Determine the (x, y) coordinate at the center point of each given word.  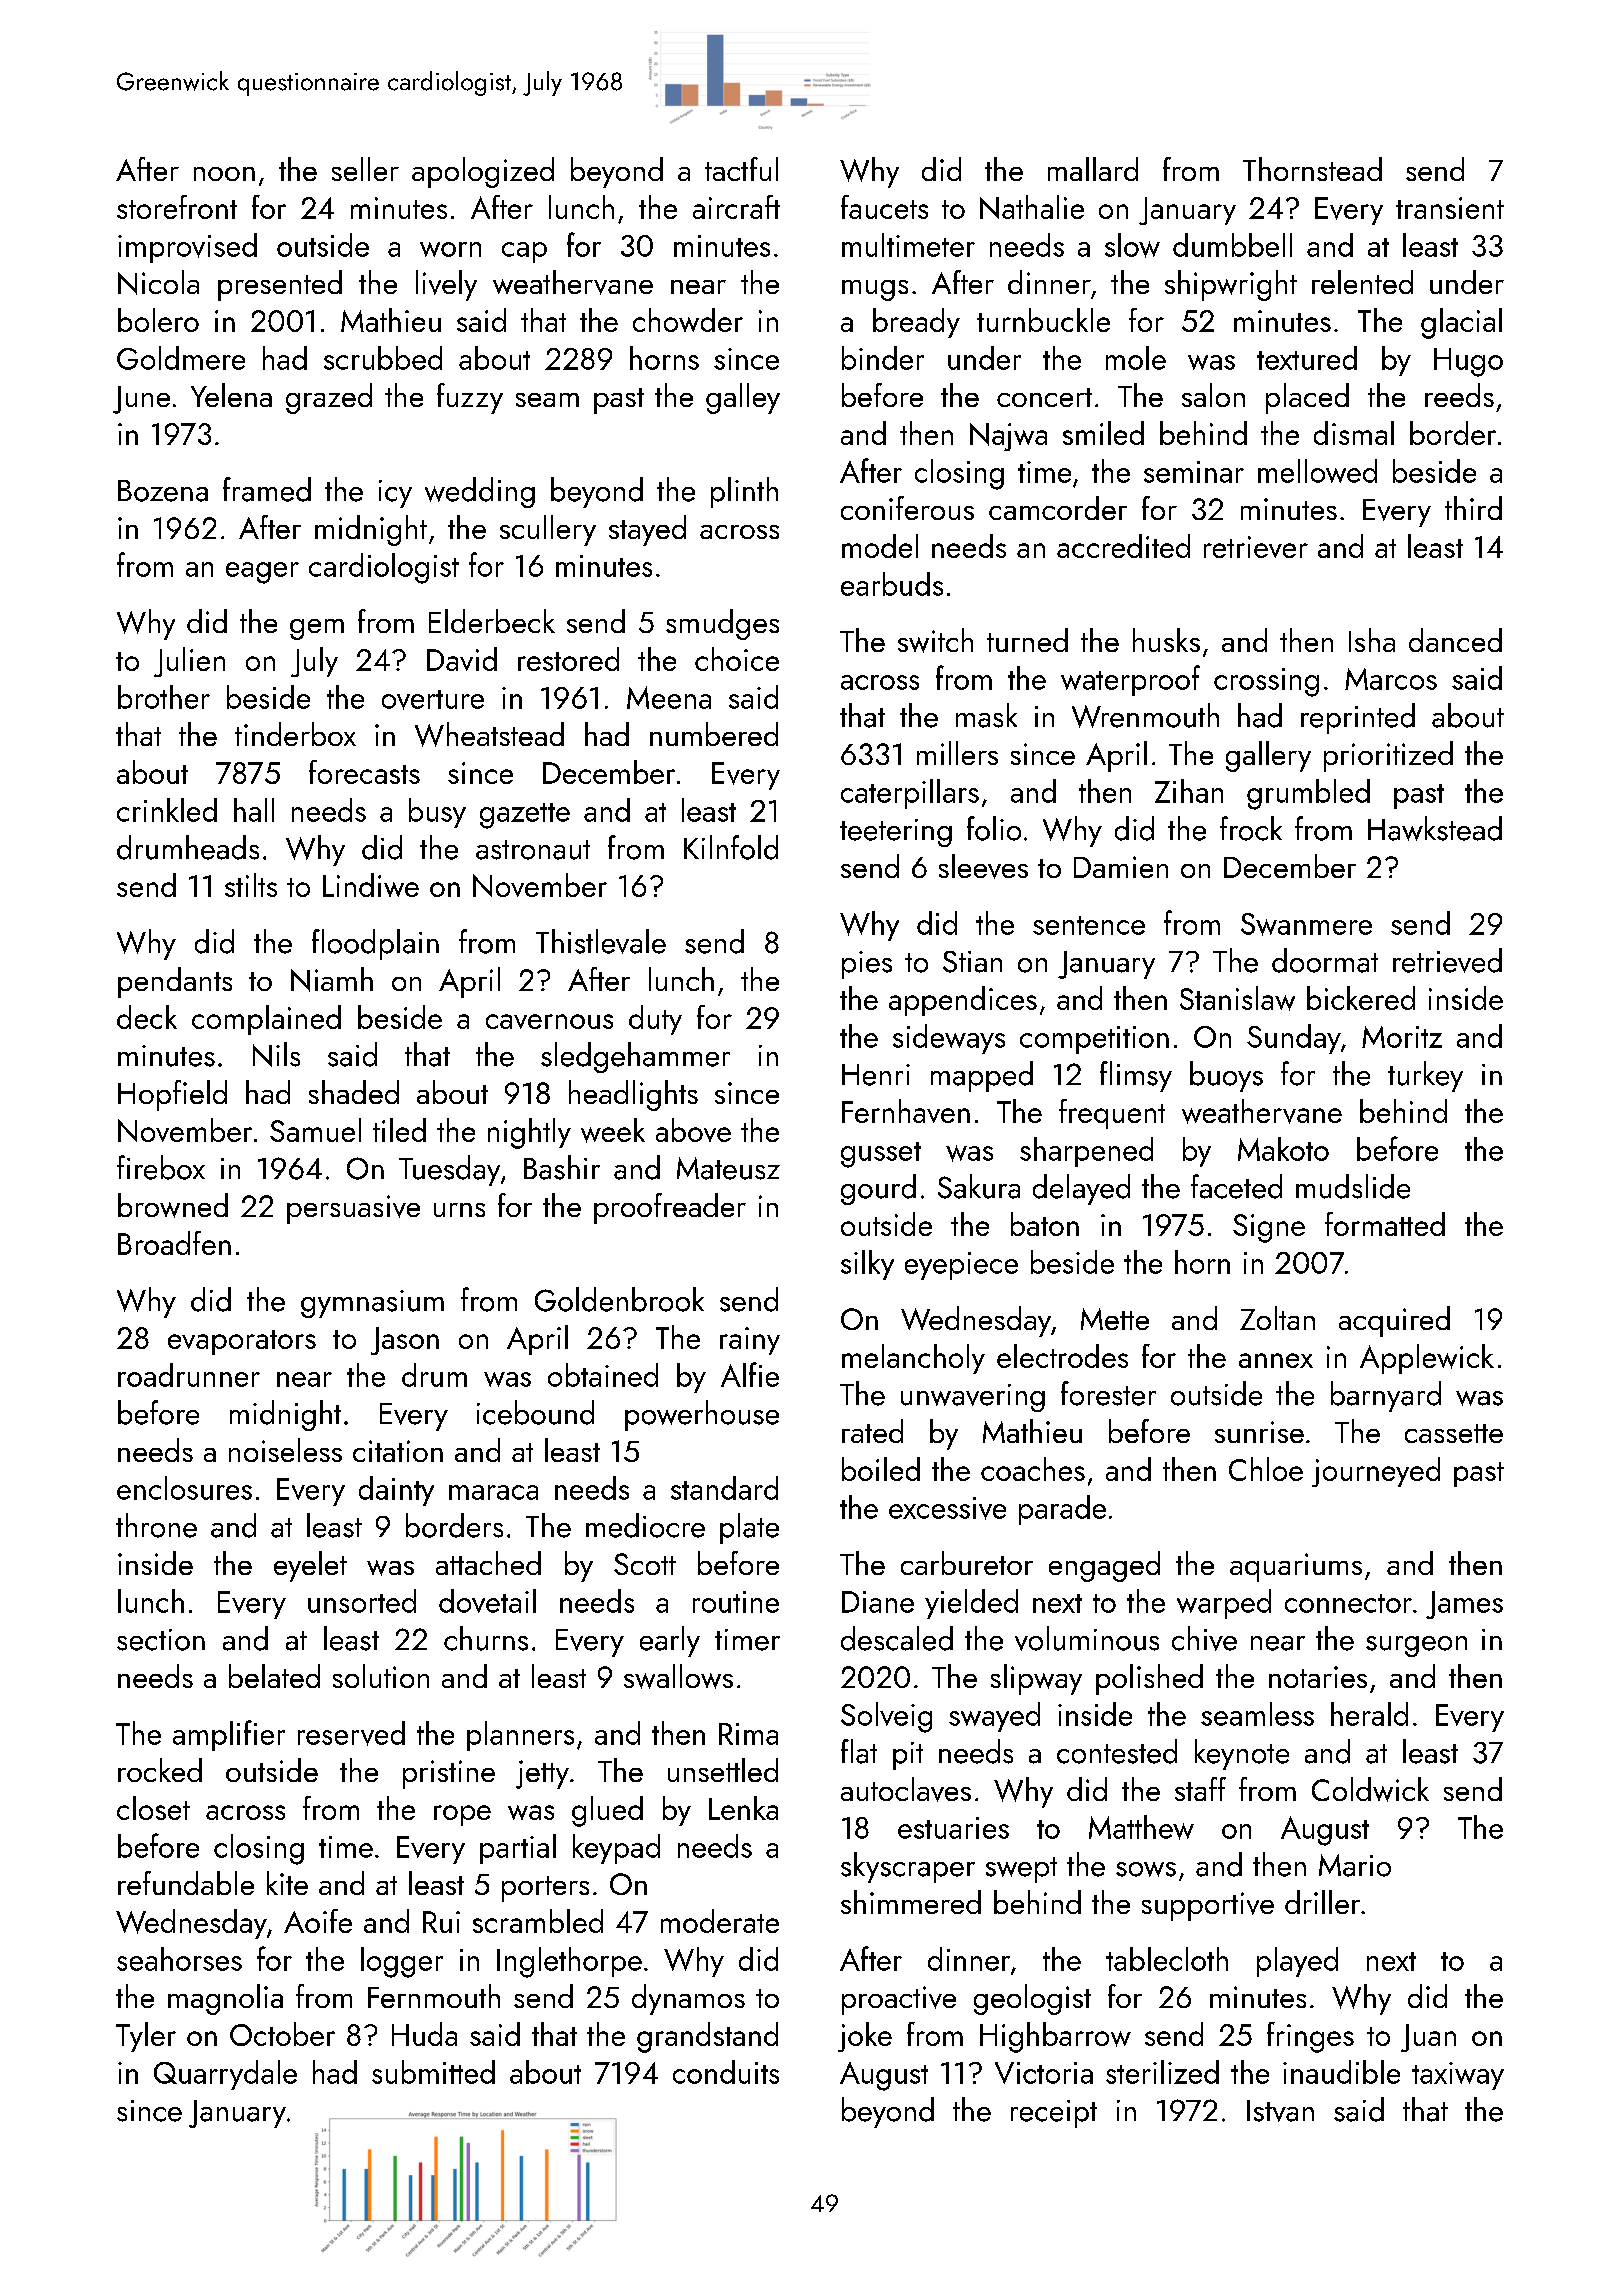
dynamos (688, 1999)
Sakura (979, 1186)
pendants (175, 982)
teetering (896, 833)
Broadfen (174, 1243)
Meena (669, 697)
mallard (1093, 169)
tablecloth (1167, 1959)
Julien (189, 662)
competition (1094, 1040)
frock (1251, 828)
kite (287, 1883)
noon (224, 174)
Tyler (146, 2037)
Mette (1115, 1319)
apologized (483, 172)
